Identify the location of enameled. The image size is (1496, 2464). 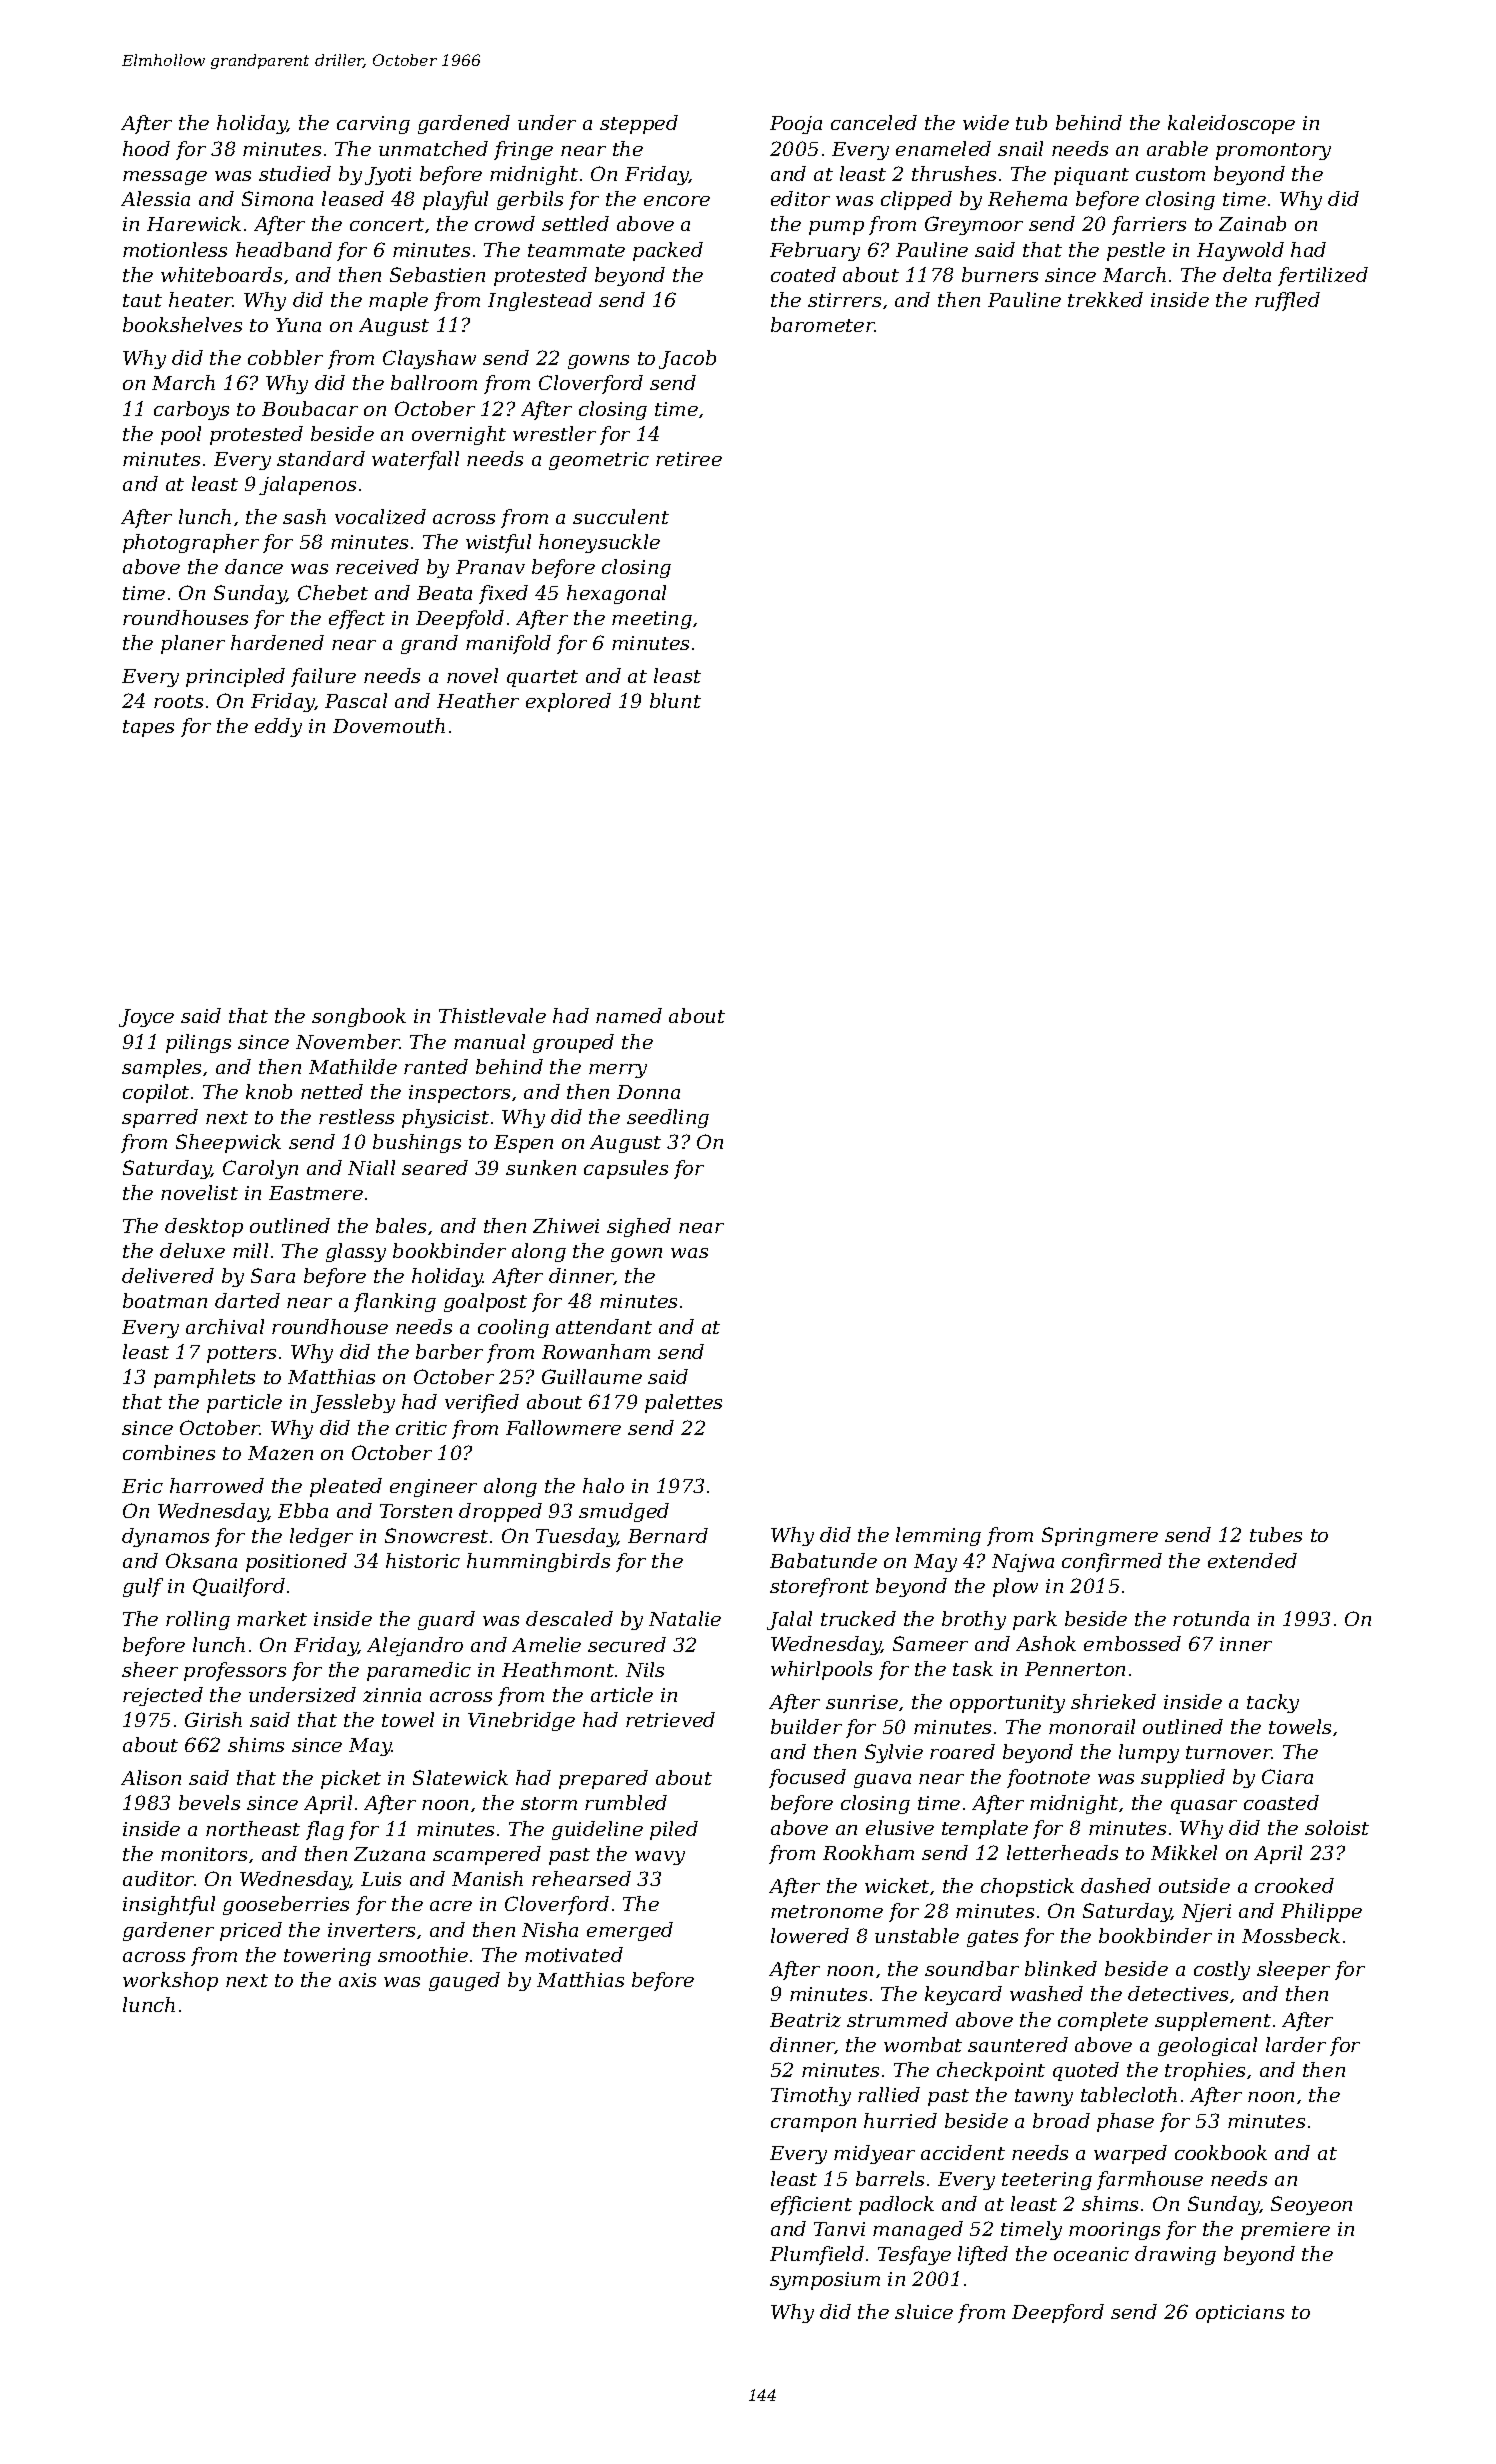
(943, 148).
